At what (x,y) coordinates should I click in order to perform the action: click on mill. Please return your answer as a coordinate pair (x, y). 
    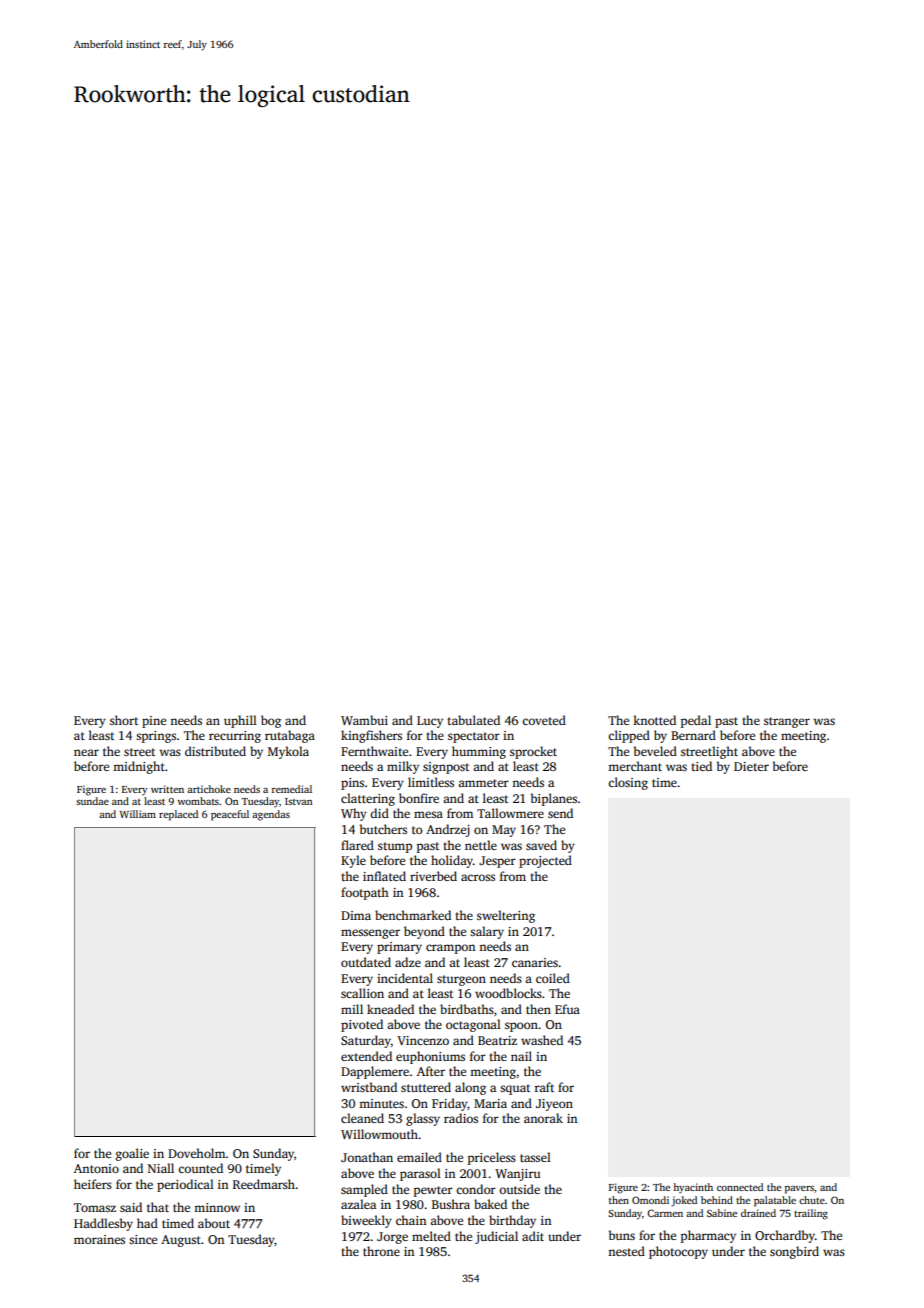
    Looking at the image, I should click on (352, 1009).
